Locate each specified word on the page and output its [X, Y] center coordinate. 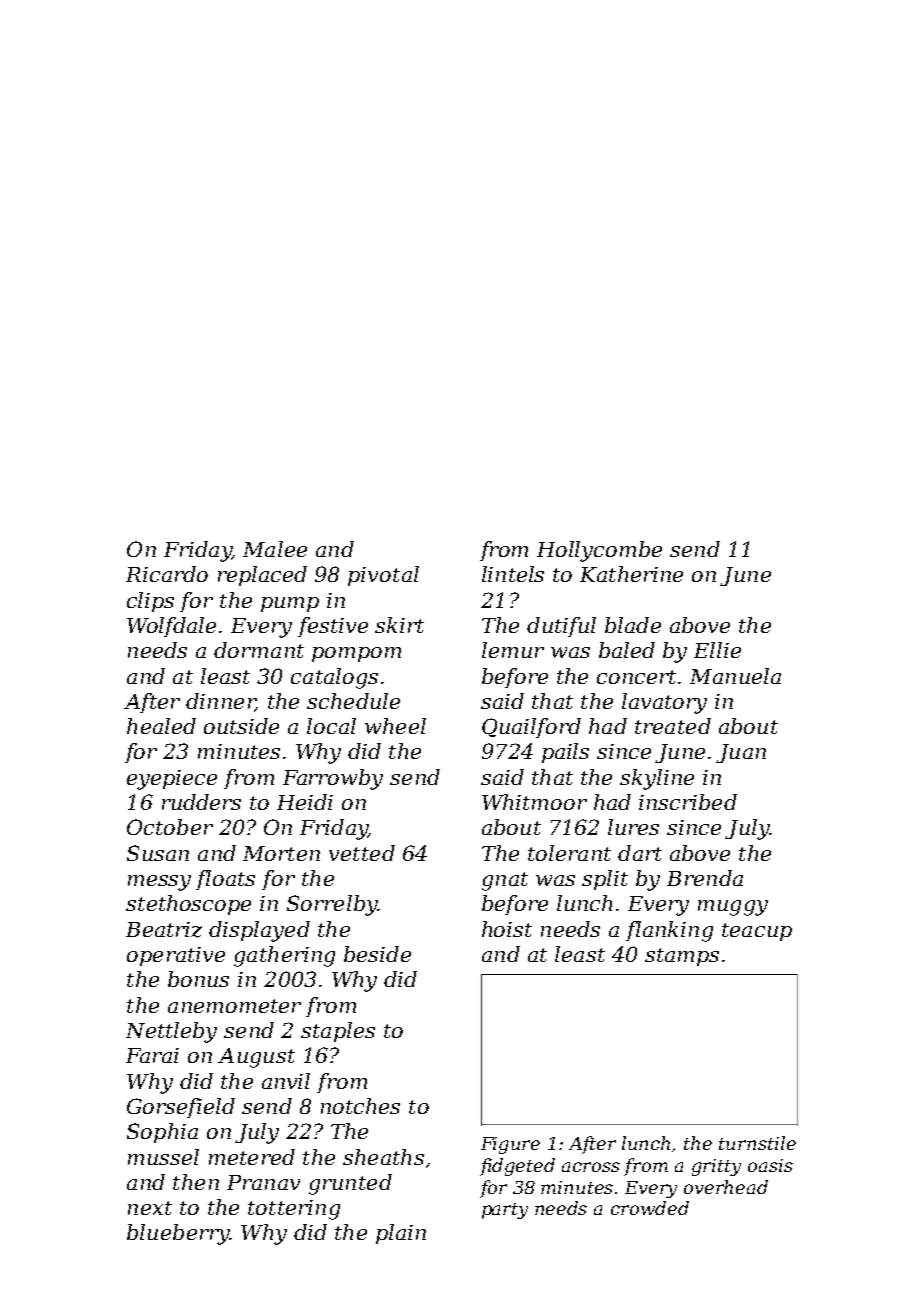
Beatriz [164, 930]
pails [565, 753]
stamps [682, 957]
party [505, 1211]
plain [401, 1234]
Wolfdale [171, 627]
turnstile [757, 1143]
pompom [356, 654]
